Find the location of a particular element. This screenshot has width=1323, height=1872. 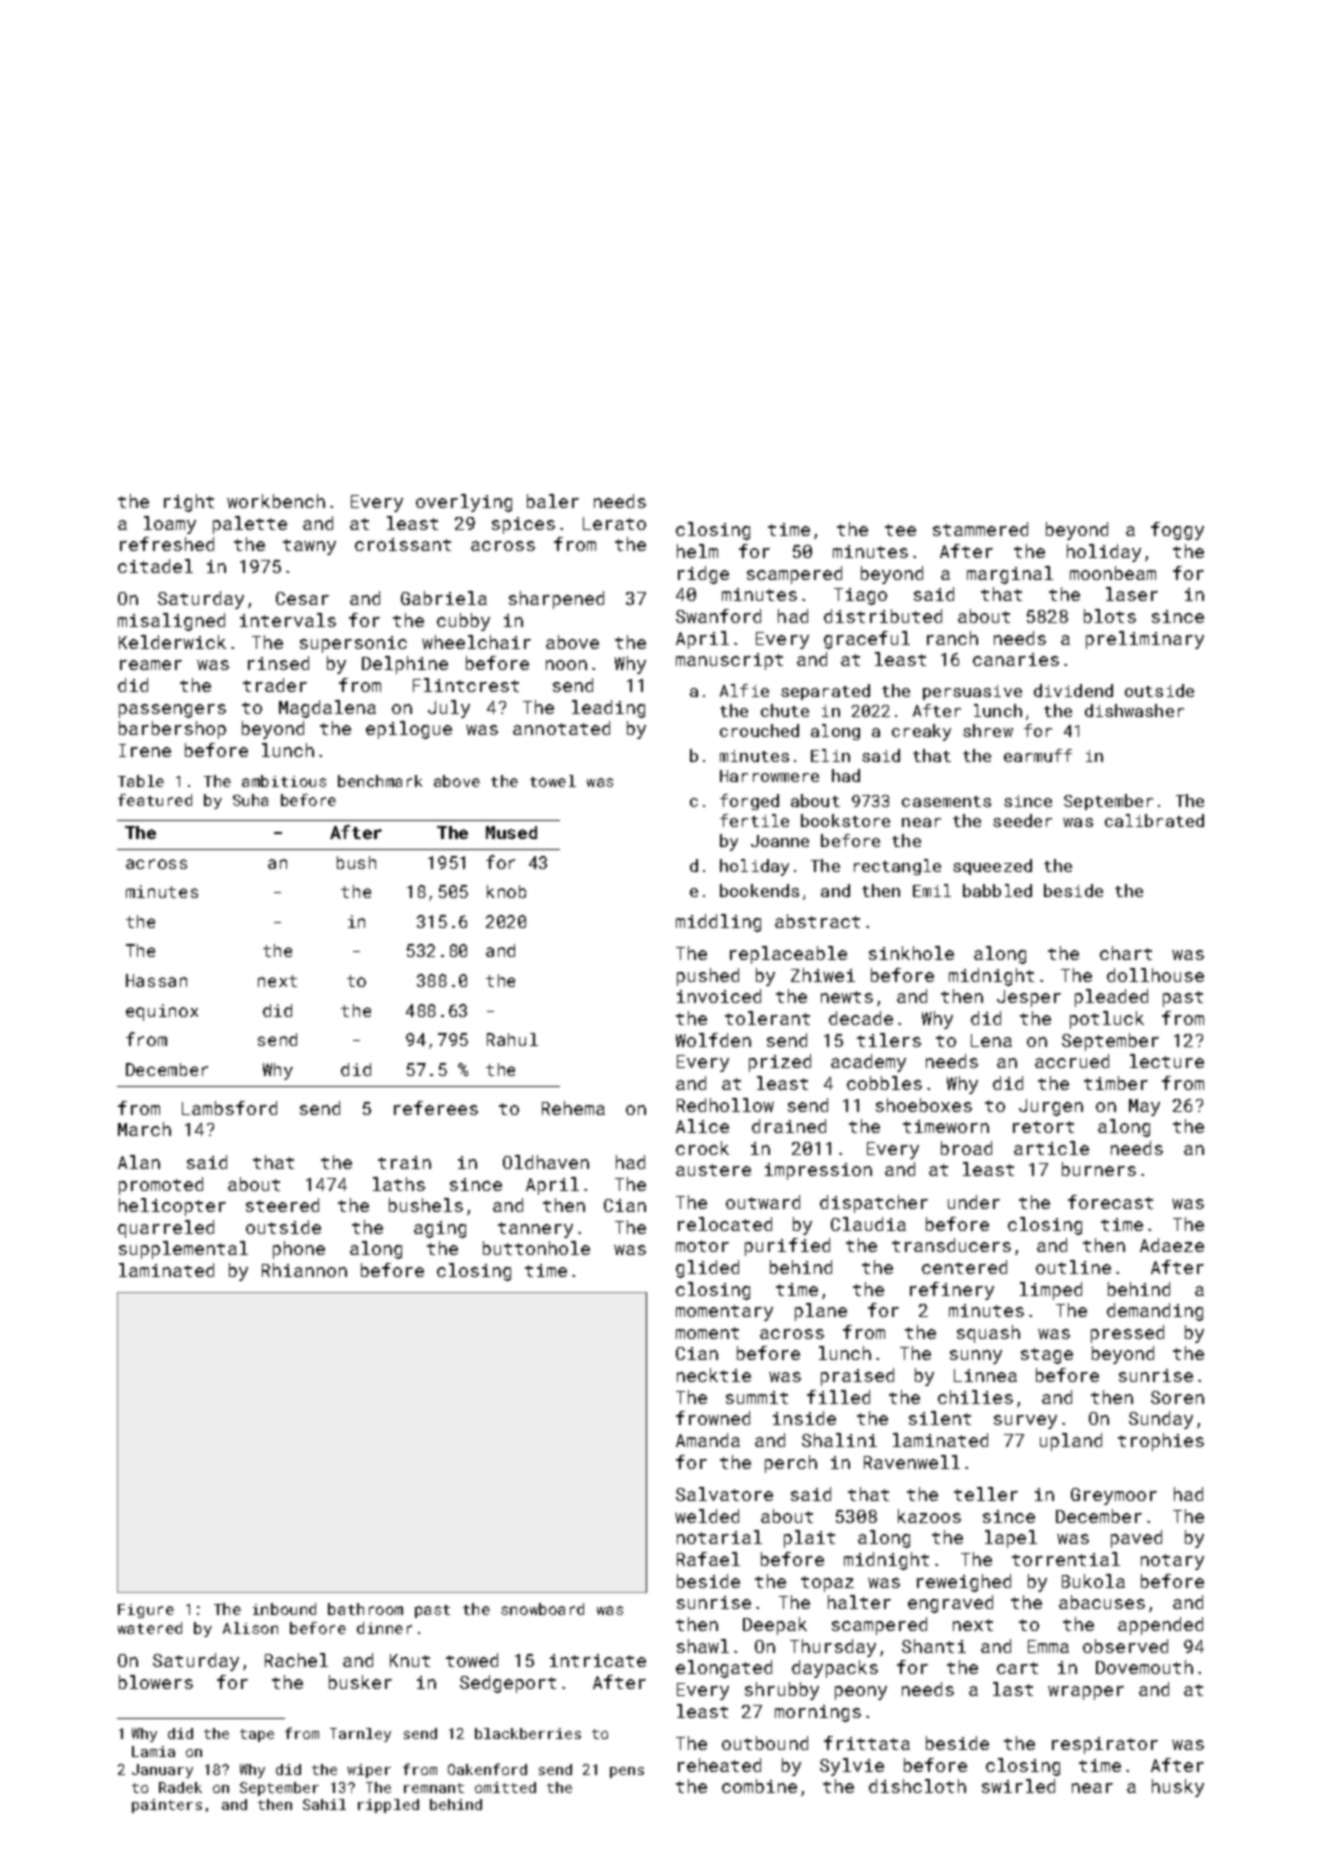

right is located at coordinates (189, 503).
